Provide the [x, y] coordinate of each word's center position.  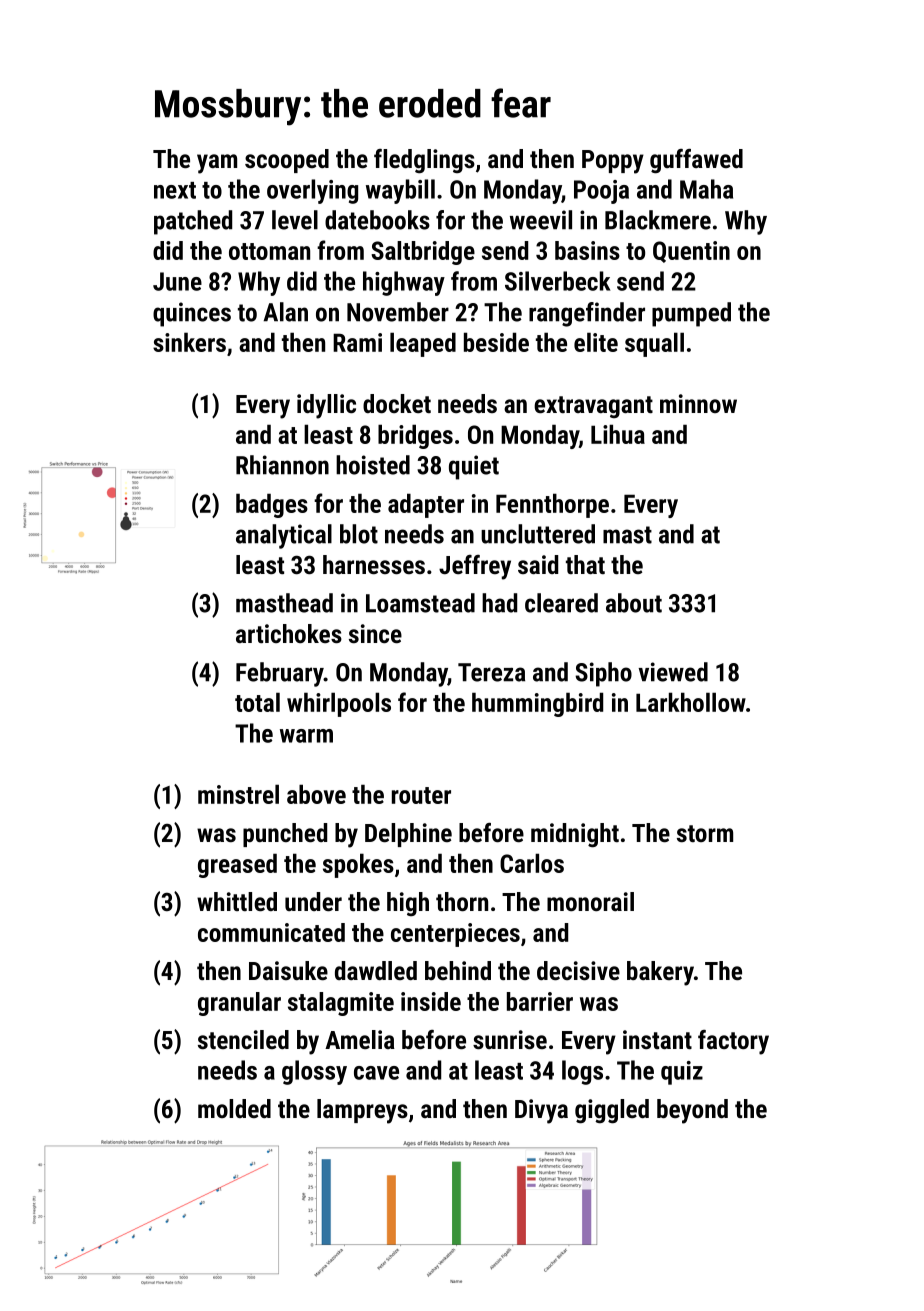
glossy [314, 1072]
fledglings [424, 161]
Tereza [491, 672]
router [421, 795]
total [257, 702]
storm [705, 833]
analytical [284, 536]
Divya [541, 1111]
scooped [287, 161]
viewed [673, 672]
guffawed [696, 161]
